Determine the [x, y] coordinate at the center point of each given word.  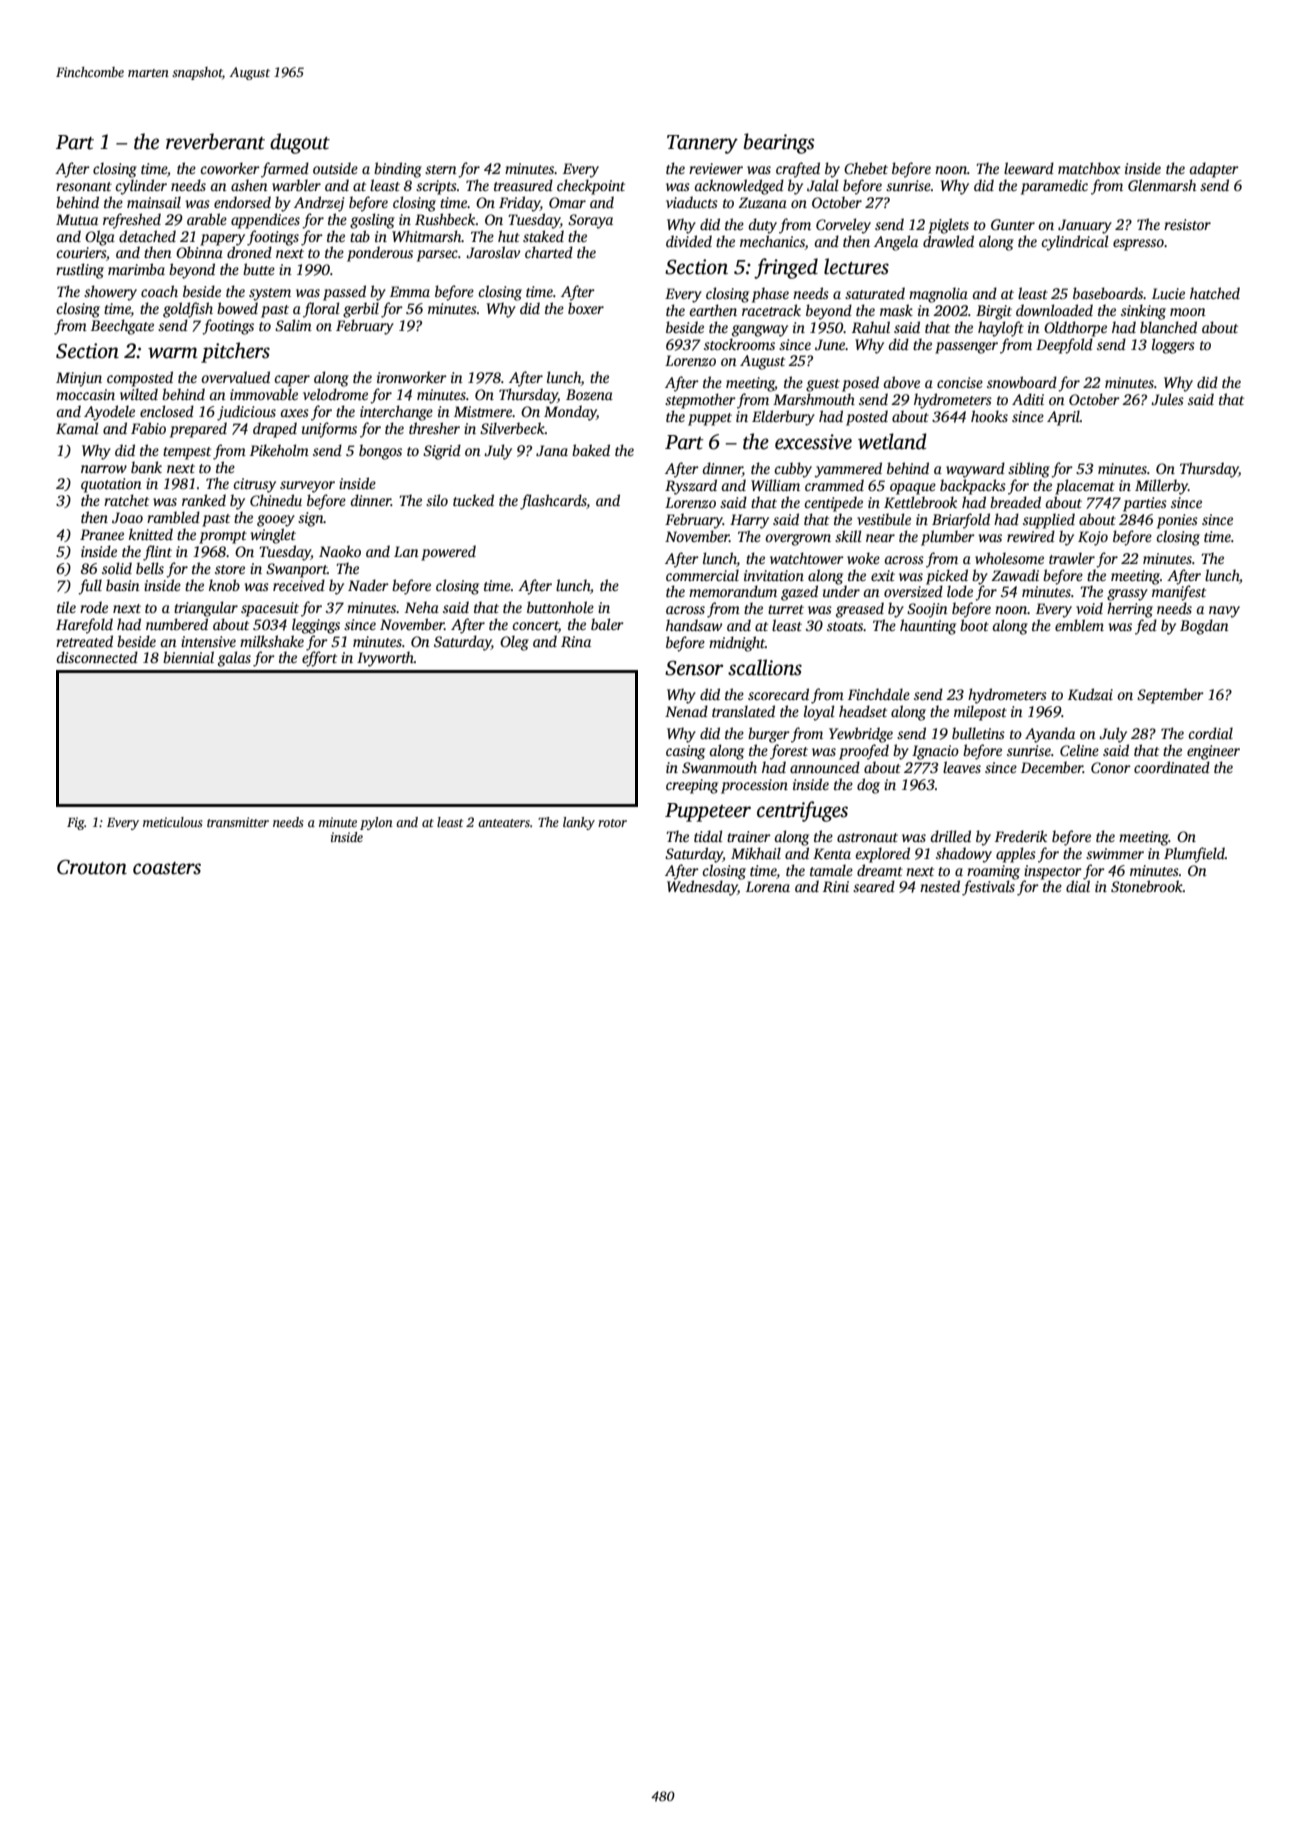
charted [549, 252]
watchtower [807, 558]
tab [360, 236]
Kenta [832, 853]
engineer [1213, 752]
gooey [276, 521]
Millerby [1161, 487]
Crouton [92, 867]
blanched [1168, 327]
